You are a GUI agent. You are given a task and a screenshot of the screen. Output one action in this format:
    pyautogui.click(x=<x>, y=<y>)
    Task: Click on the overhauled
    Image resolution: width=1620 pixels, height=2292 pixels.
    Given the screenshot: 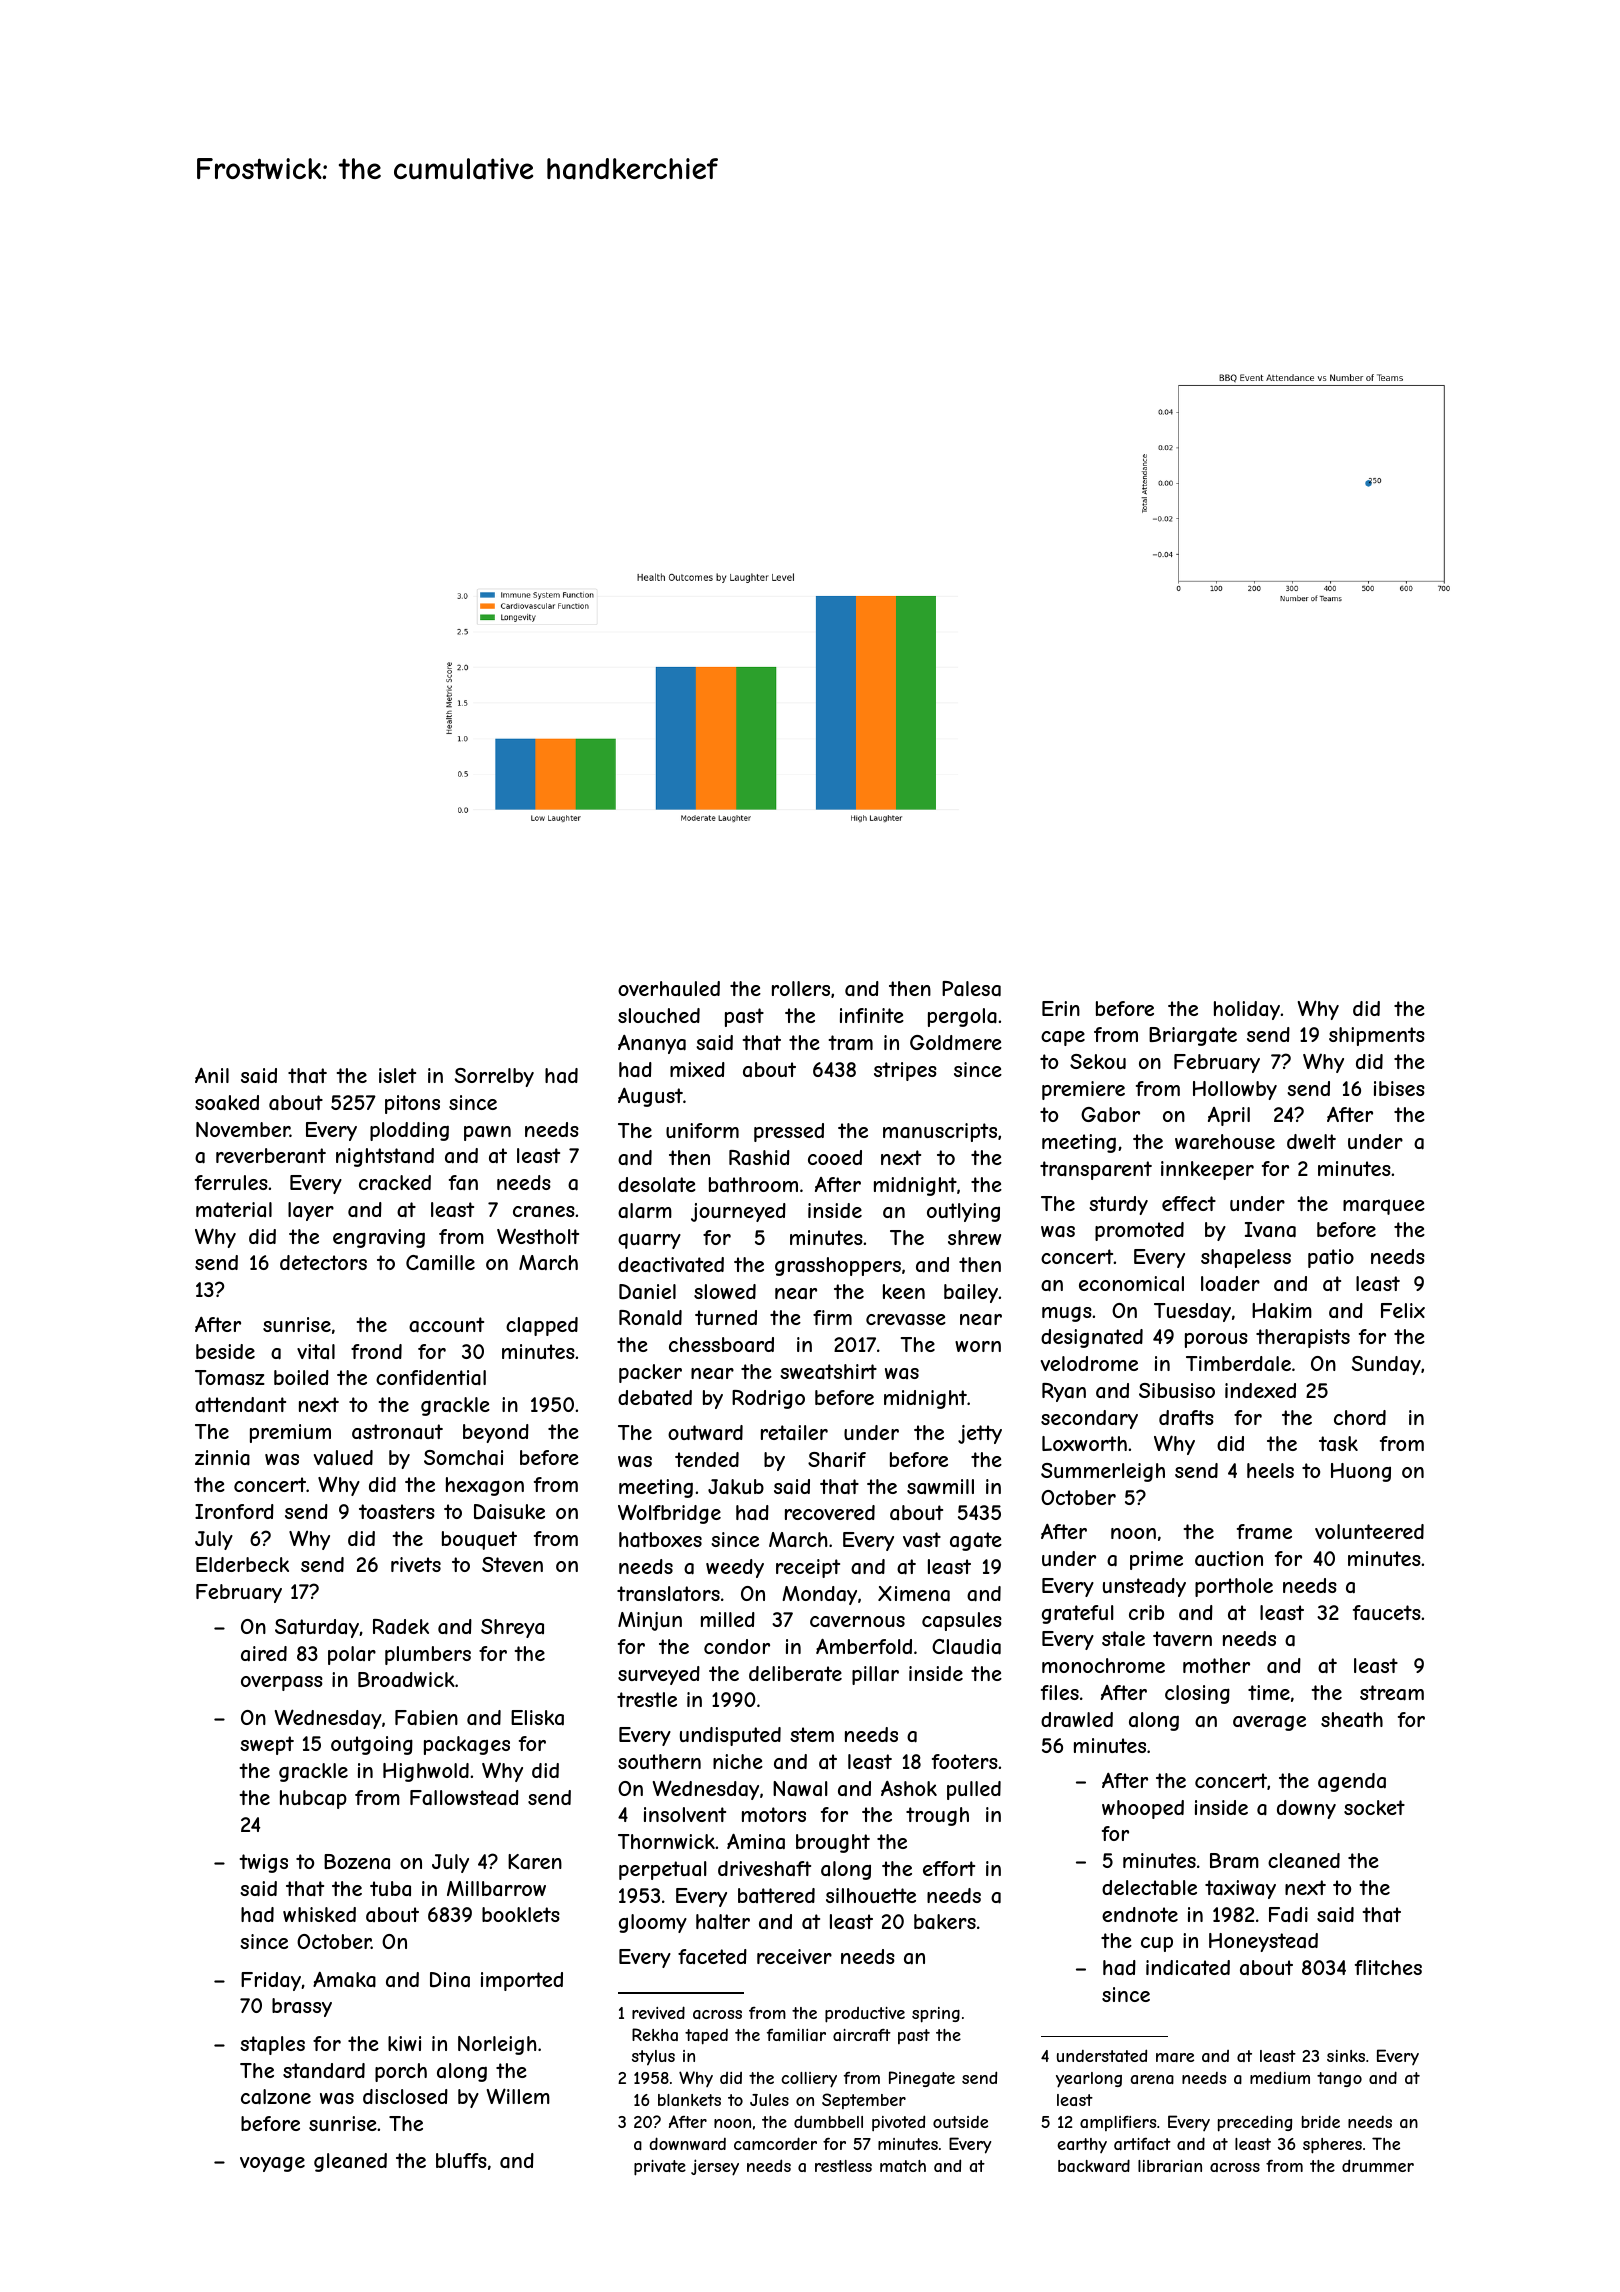 What is the action you would take?
    pyautogui.click(x=669, y=988)
